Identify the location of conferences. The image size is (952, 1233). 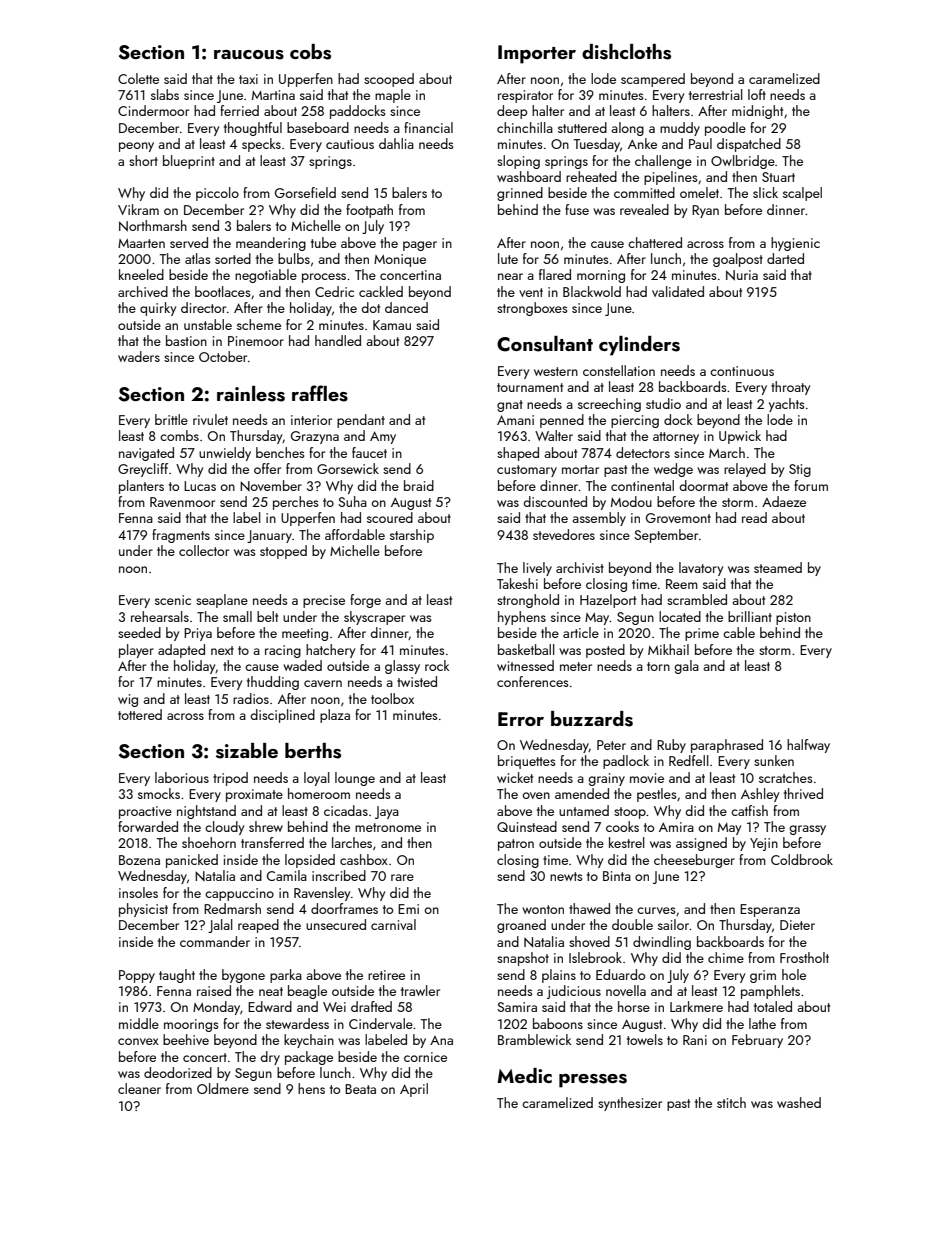
(532, 681).
